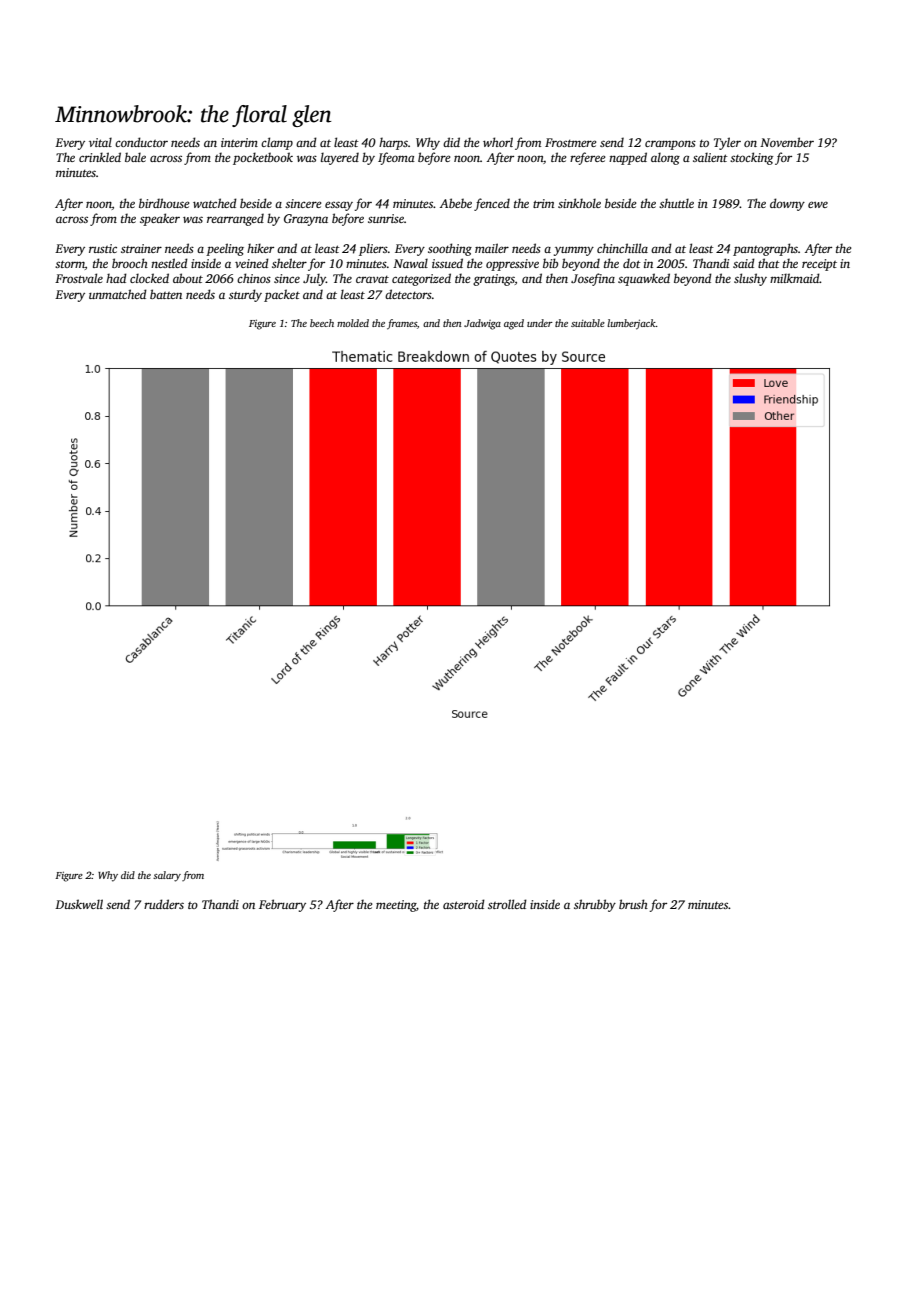 The image size is (908, 1316). Describe the element at coordinates (633, 904) in the page. I see `brush` at that location.
